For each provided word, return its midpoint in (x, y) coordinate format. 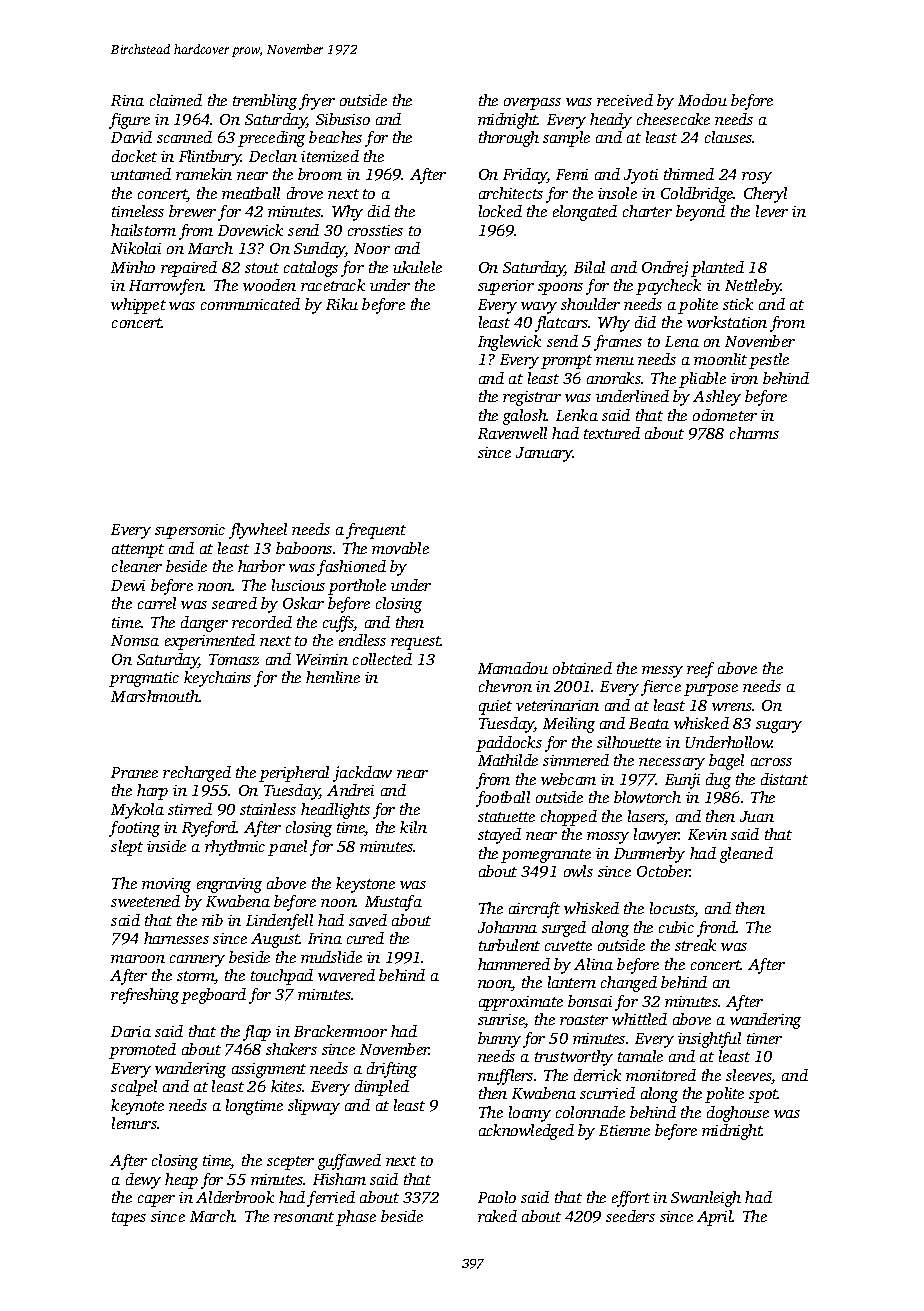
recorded (262, 622)
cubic (676, 927)
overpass (532, 104)
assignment (269, 1070)
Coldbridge (697, 195)
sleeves (749, 1076)
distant (784, 779)
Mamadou (513, 668)
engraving (229, 885)
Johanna (507, 927)
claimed (176, 100)
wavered (346, 975)
